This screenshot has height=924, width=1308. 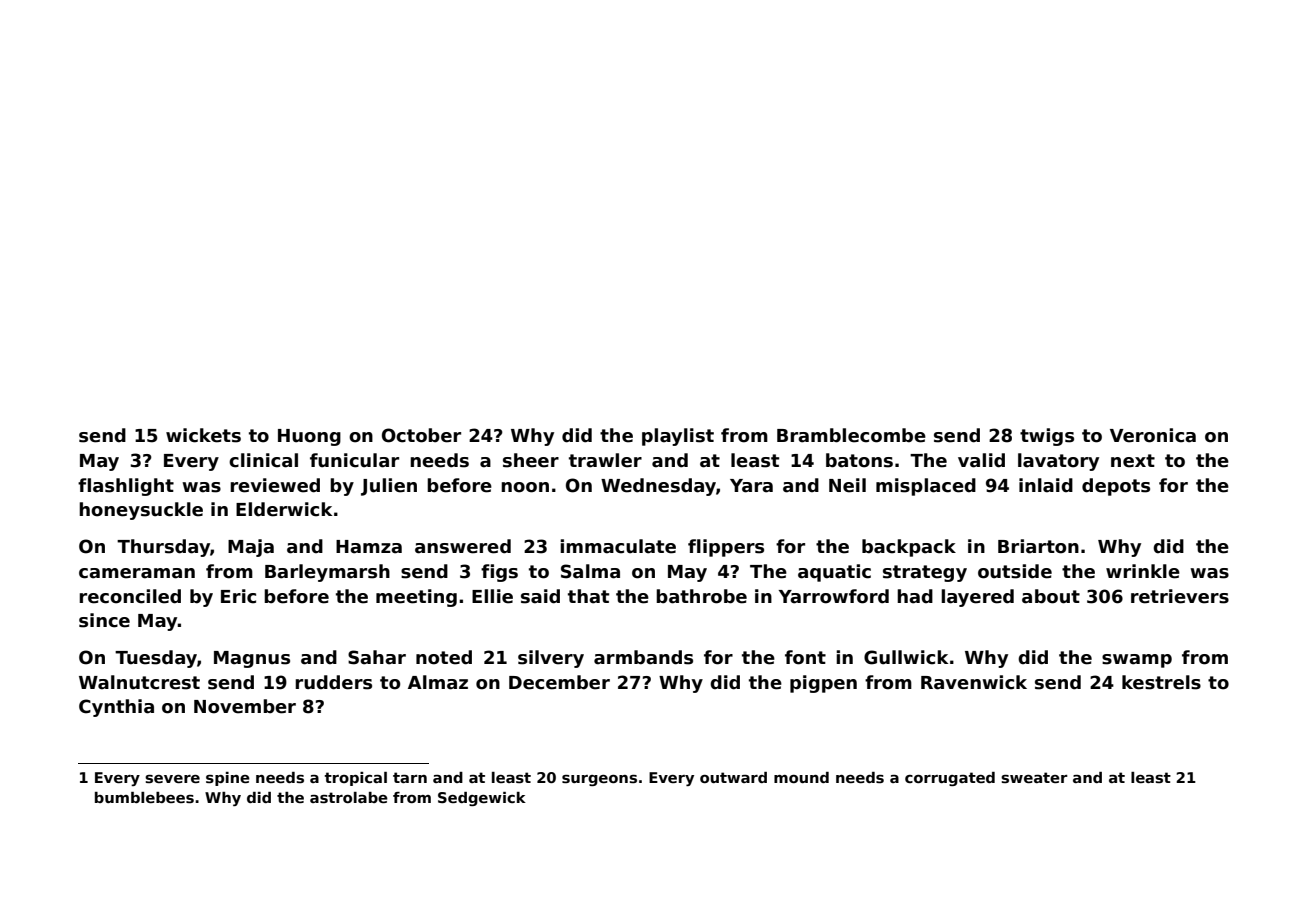 What do you see at coordinates (137, 573) in the screenshot?
I see `cameraman` at bounding box center [137, 573].
